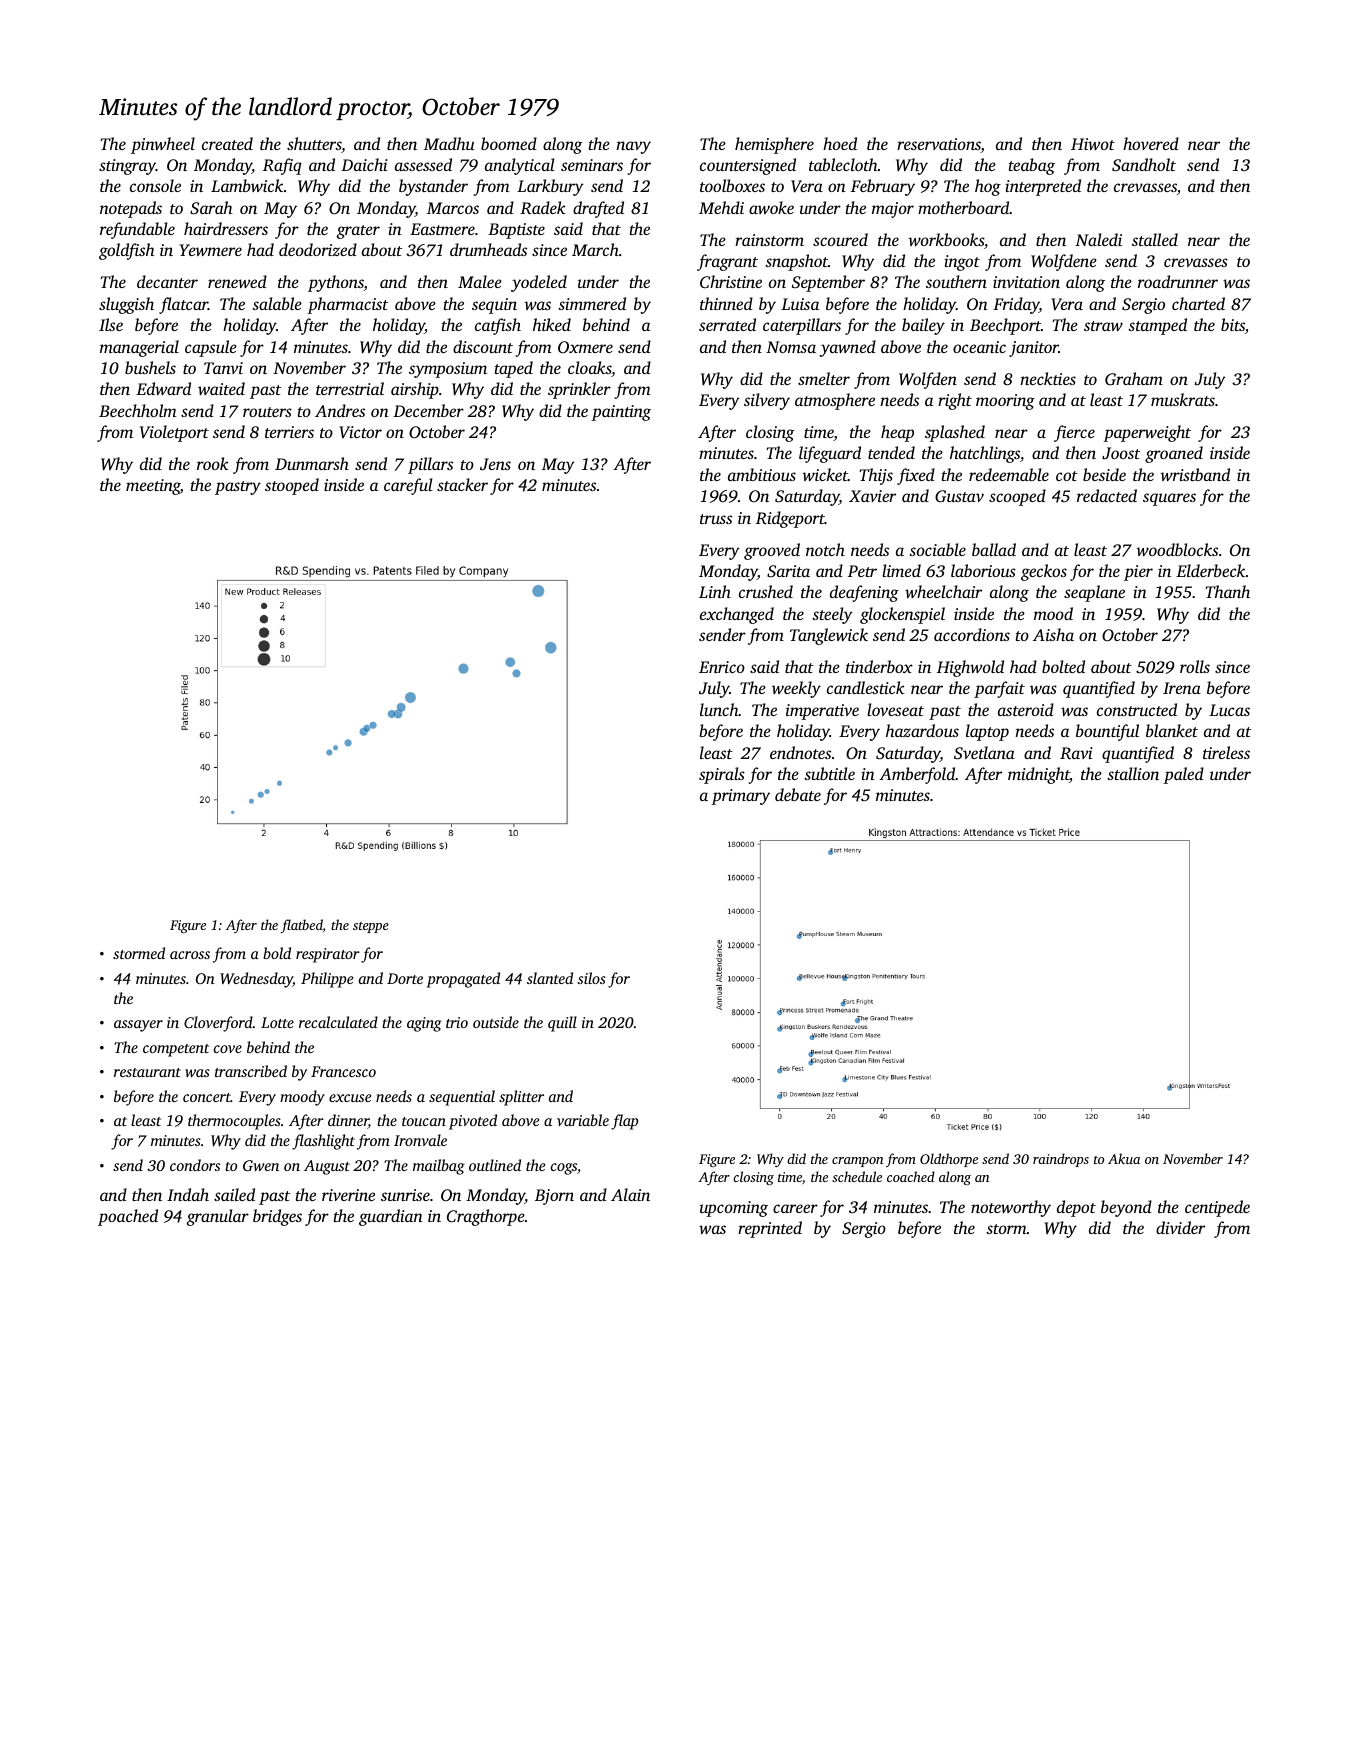 The height and width of the screenshot is (1747, 1350). What do you see at coordinates (800, 752) in the screenshot?
I see `endnotes` at bounding box center [800, 752].
